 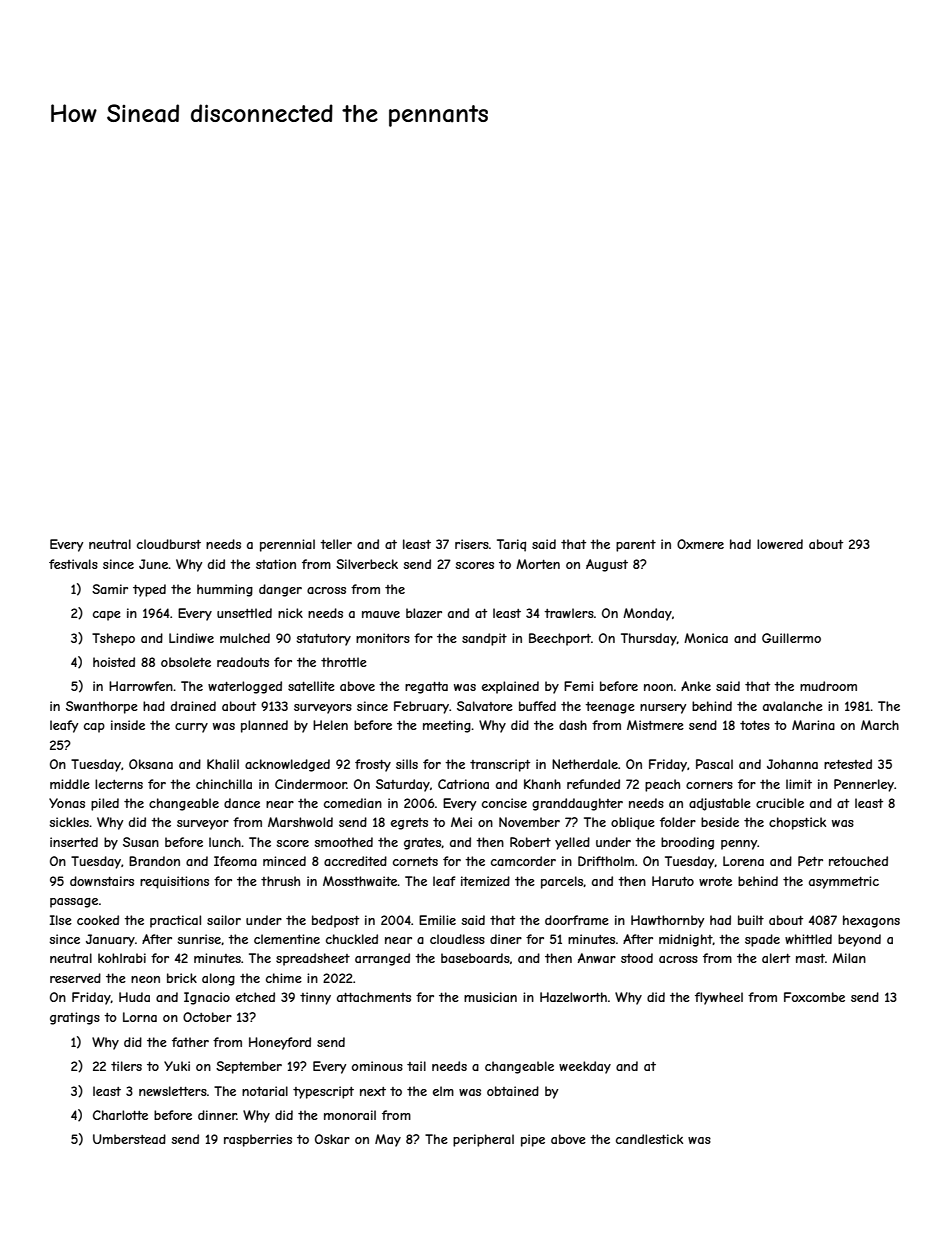 What do you see at coordinates (780, 544) in the screenshot?
I see `lowered` at bounding box center [780, 544].
